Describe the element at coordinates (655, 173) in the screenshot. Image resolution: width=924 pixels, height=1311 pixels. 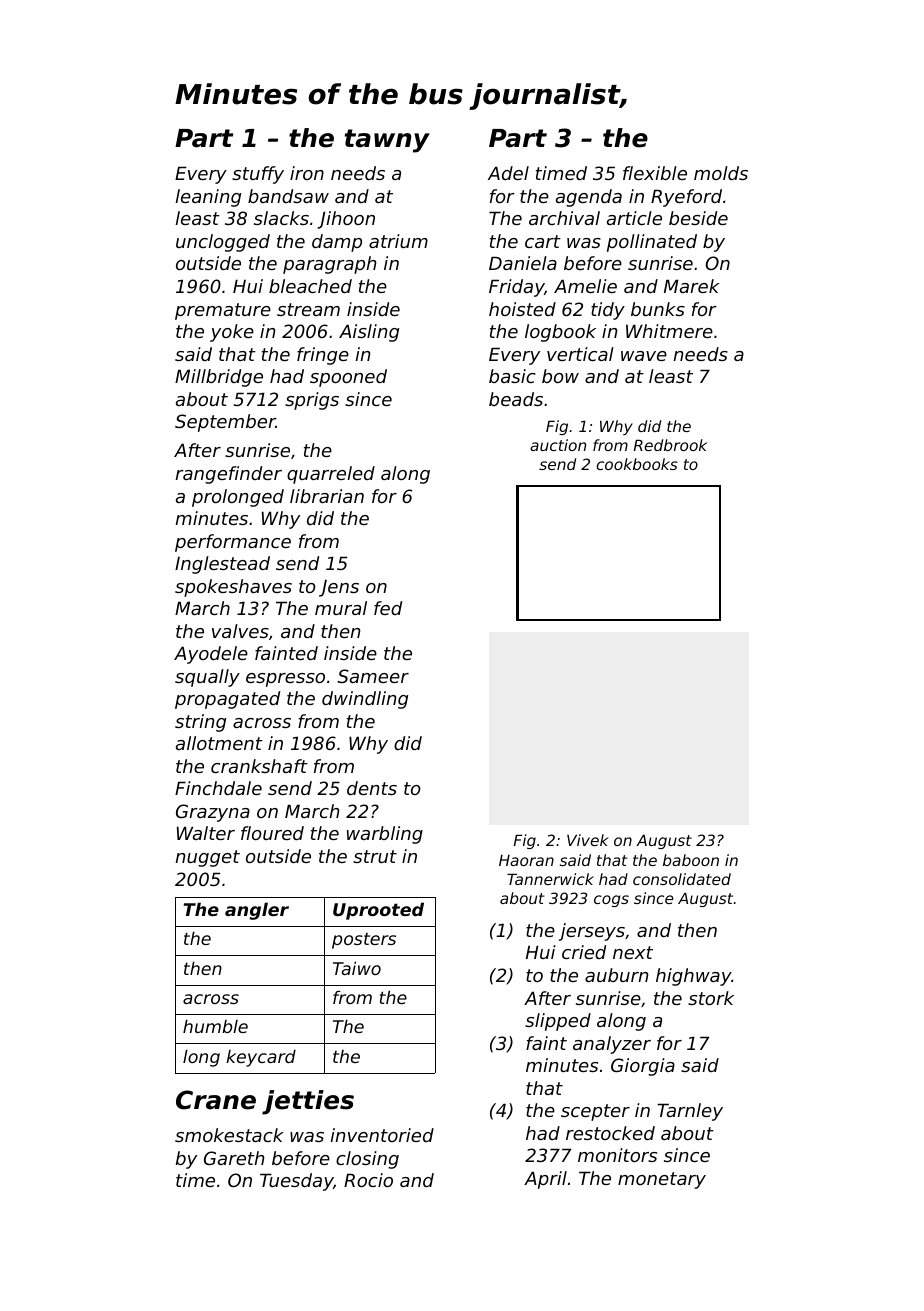
I see `flexible` at that location.
